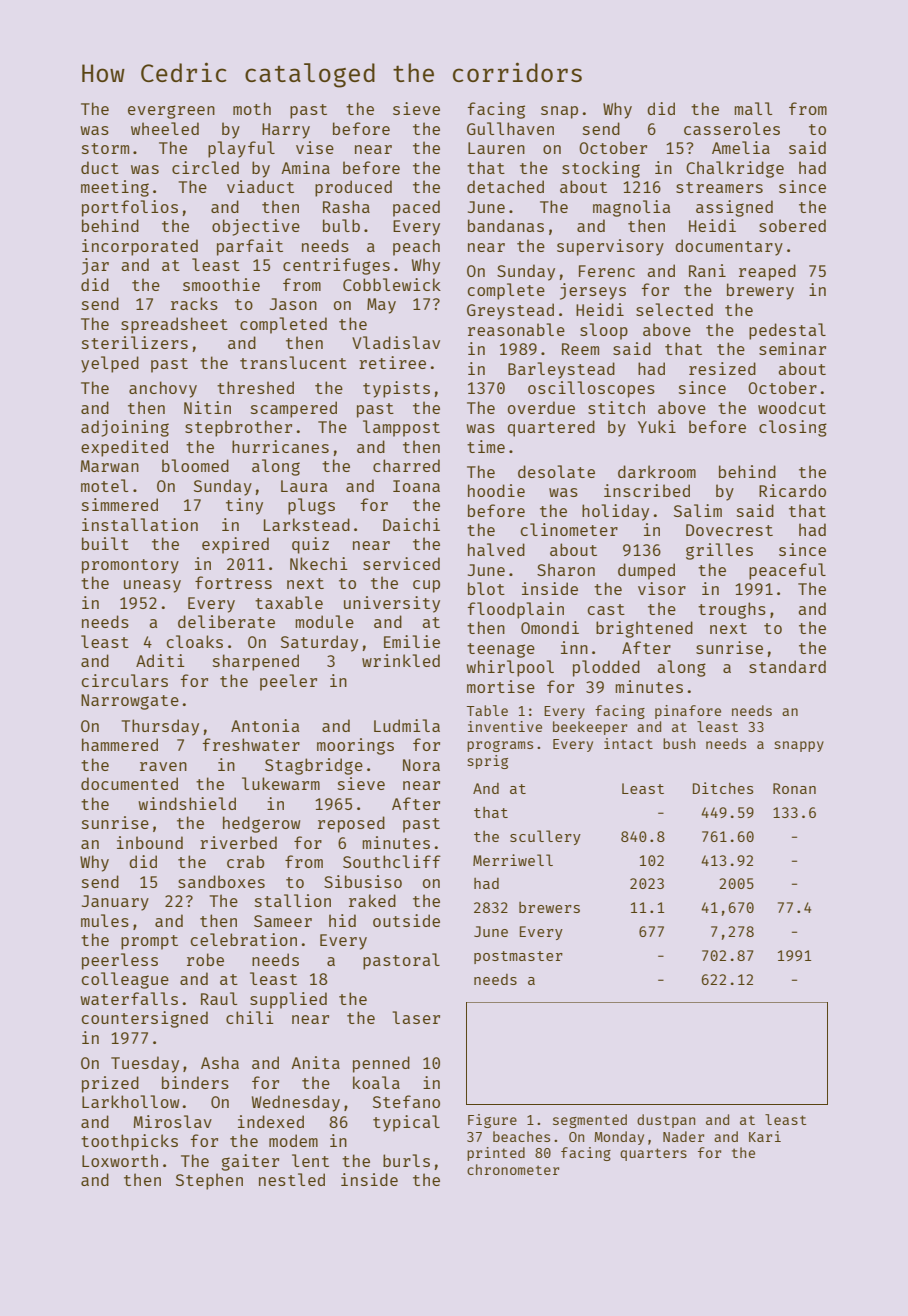 The width and height of the screenshot is (908, 1316). What do you see at coordinates (787, 666) in the screenshot?
I see `standard` at bounding box center [787, 666].
